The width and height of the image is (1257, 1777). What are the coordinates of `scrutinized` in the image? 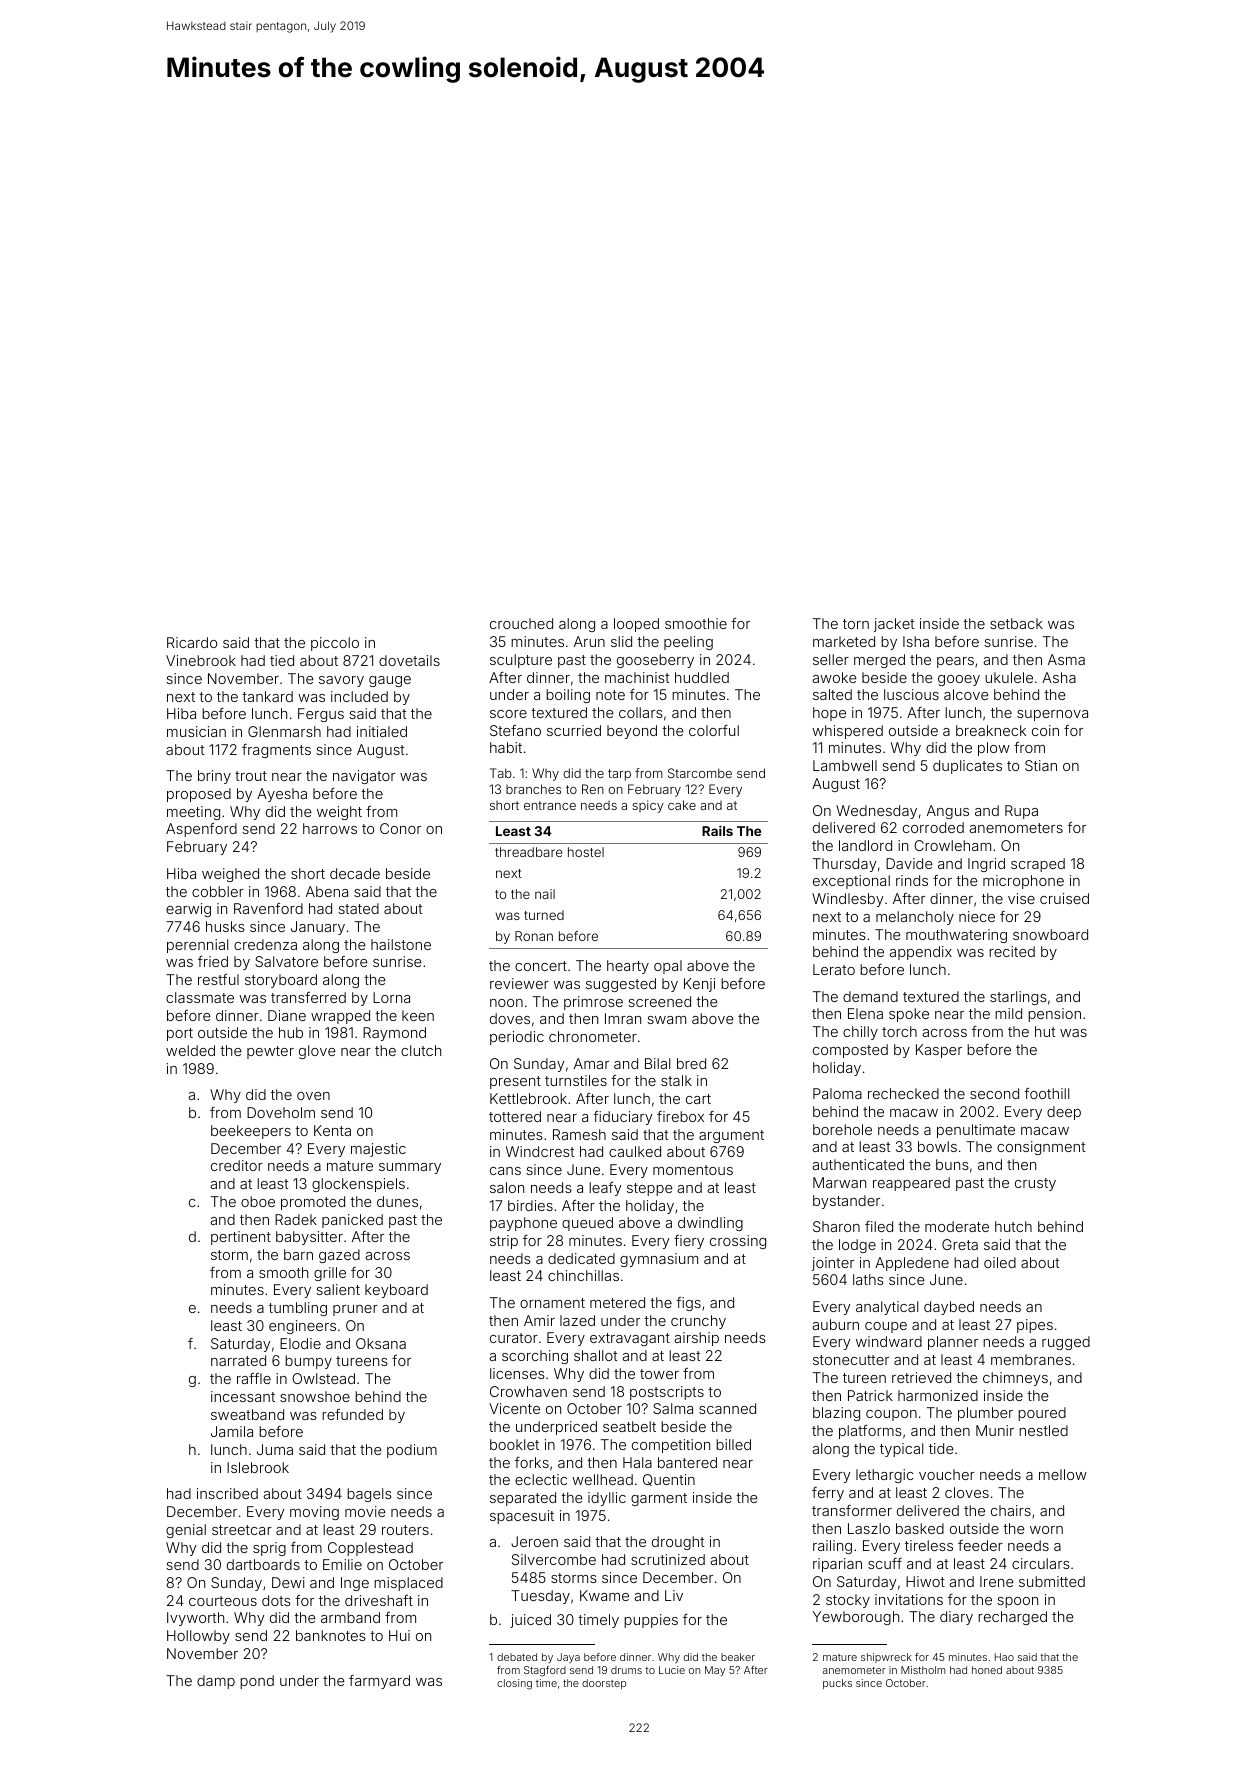 It's located at (668, 1559).
